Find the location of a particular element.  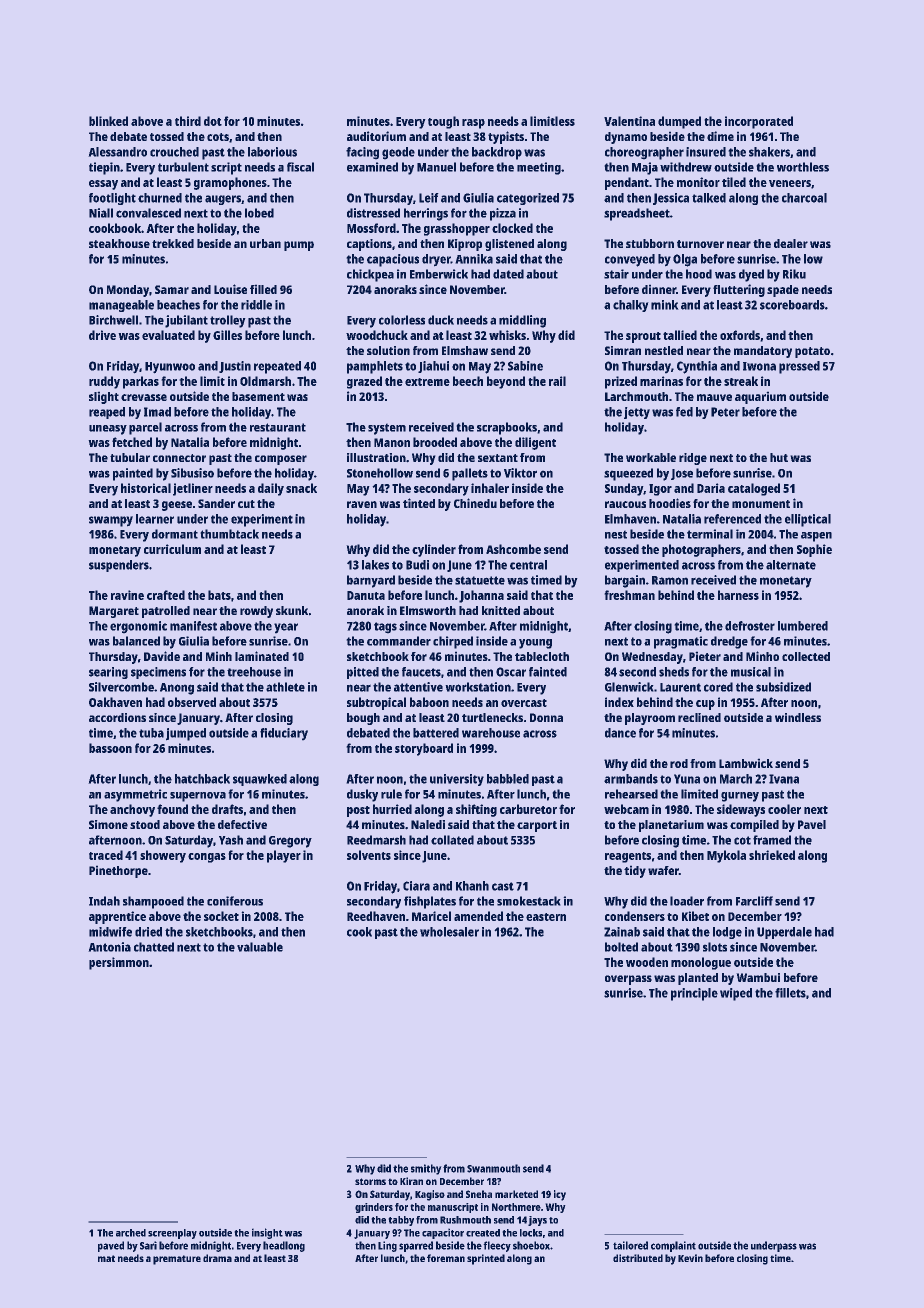

grasshopper is located at coordinates (457, 229).
